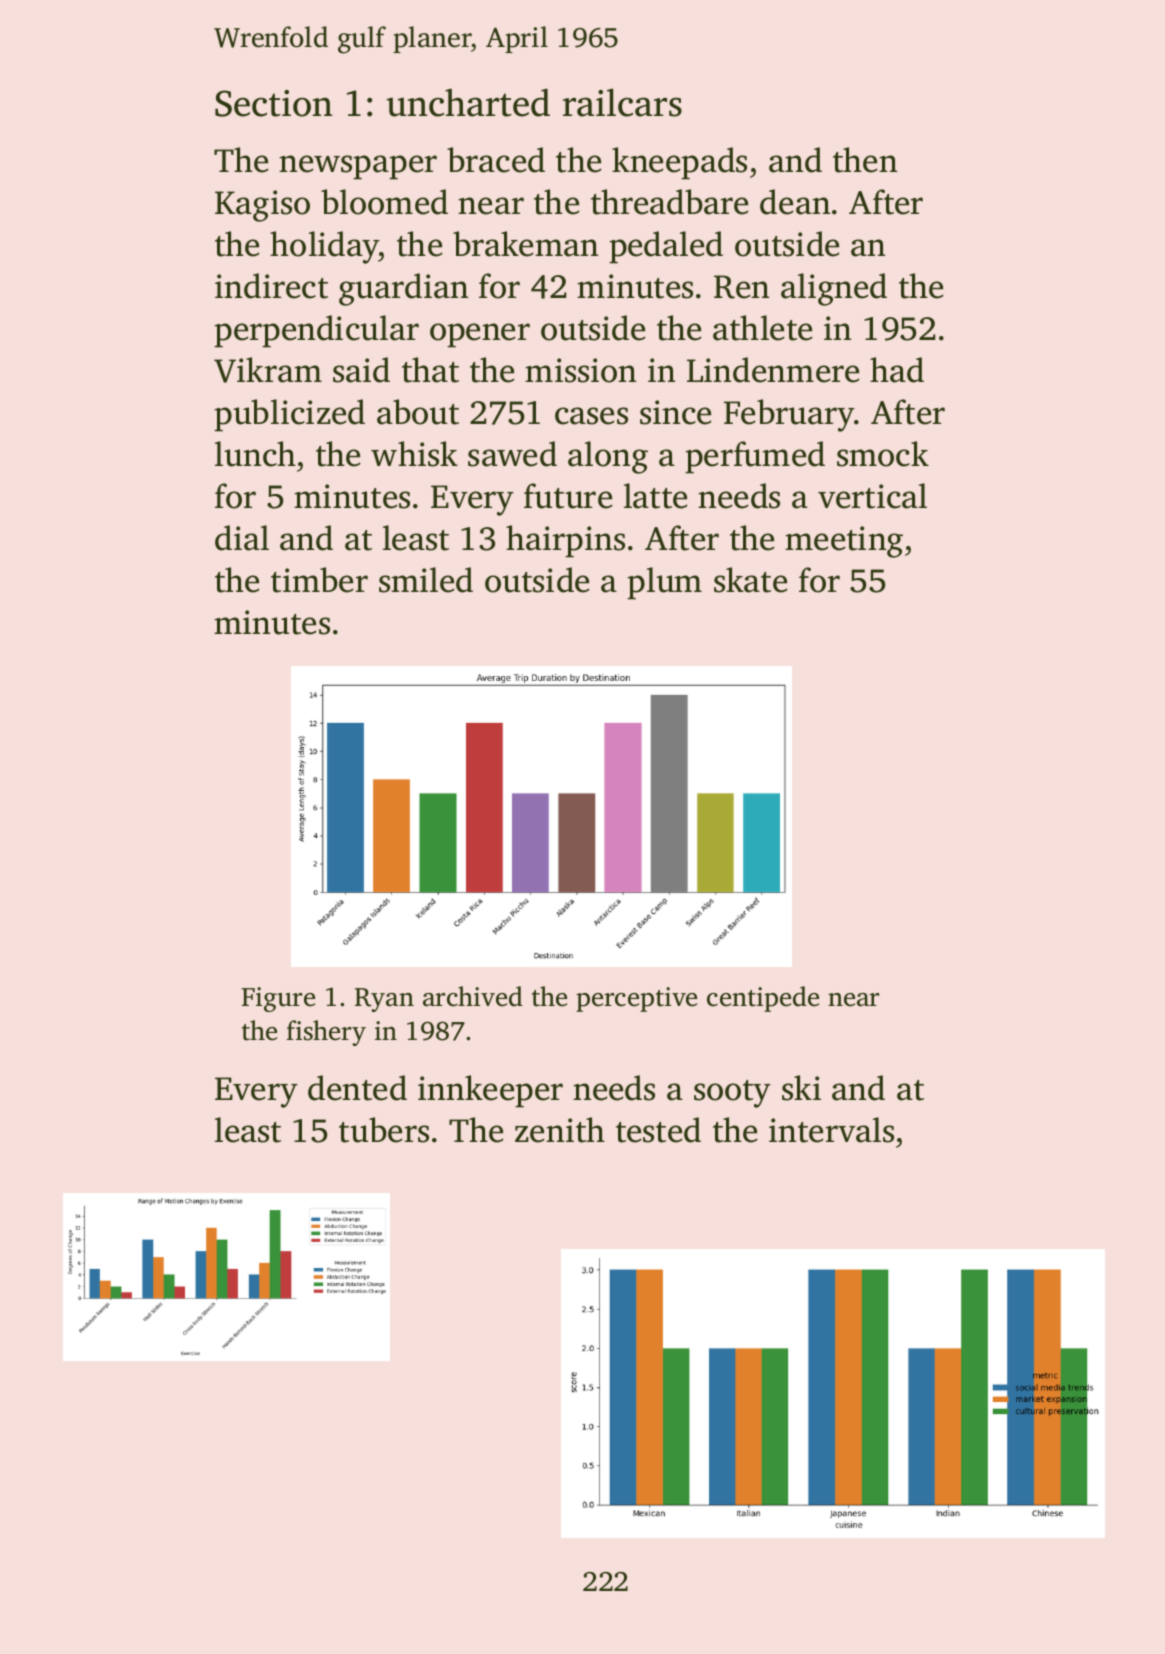 The image size is (1165, 1654). What do you see at coordinates (865, 160) in the screenshot?
I see `then` at bounding box center [865, 160].
